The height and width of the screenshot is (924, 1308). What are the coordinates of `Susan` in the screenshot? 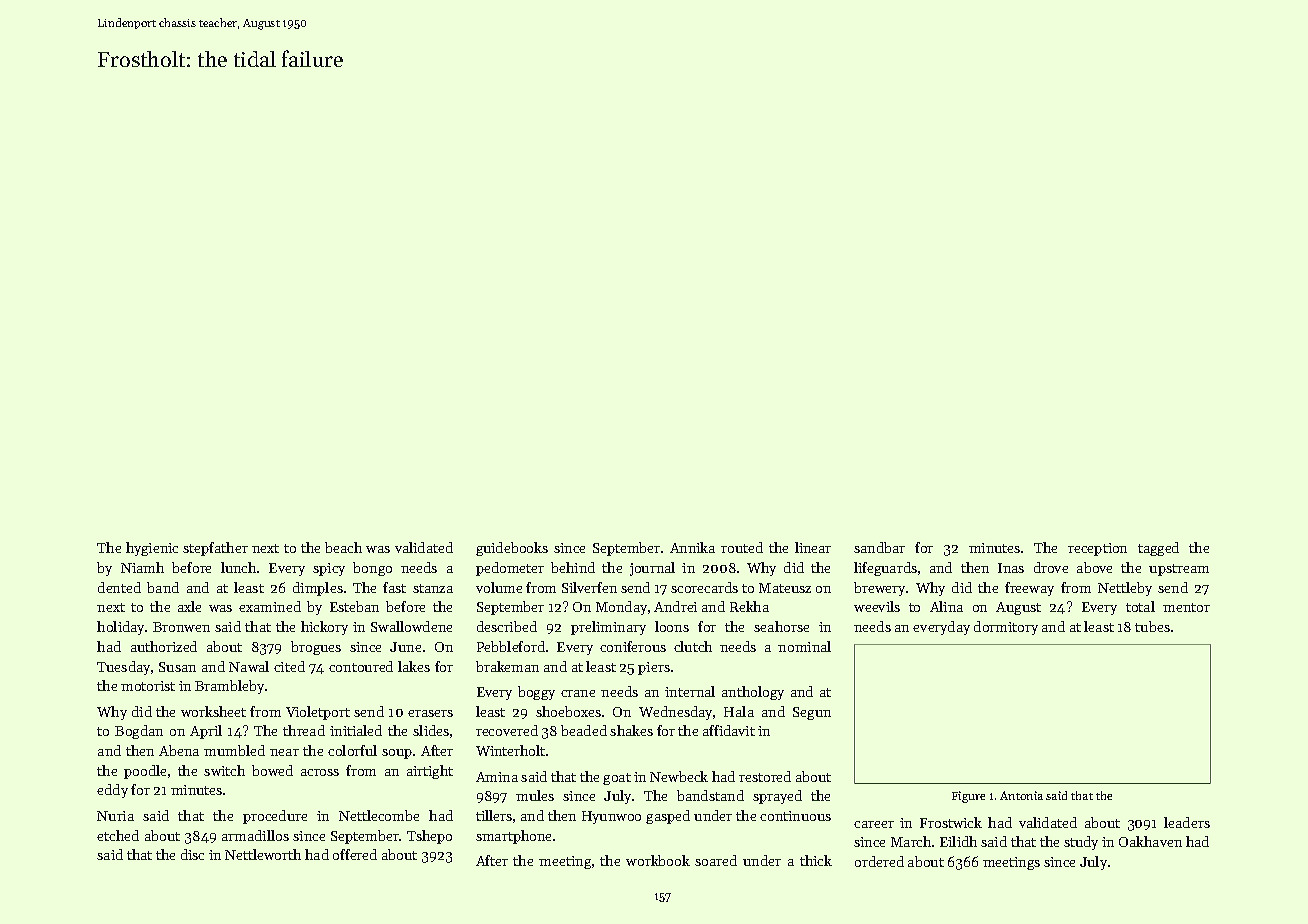 It's located at (177, 667).
